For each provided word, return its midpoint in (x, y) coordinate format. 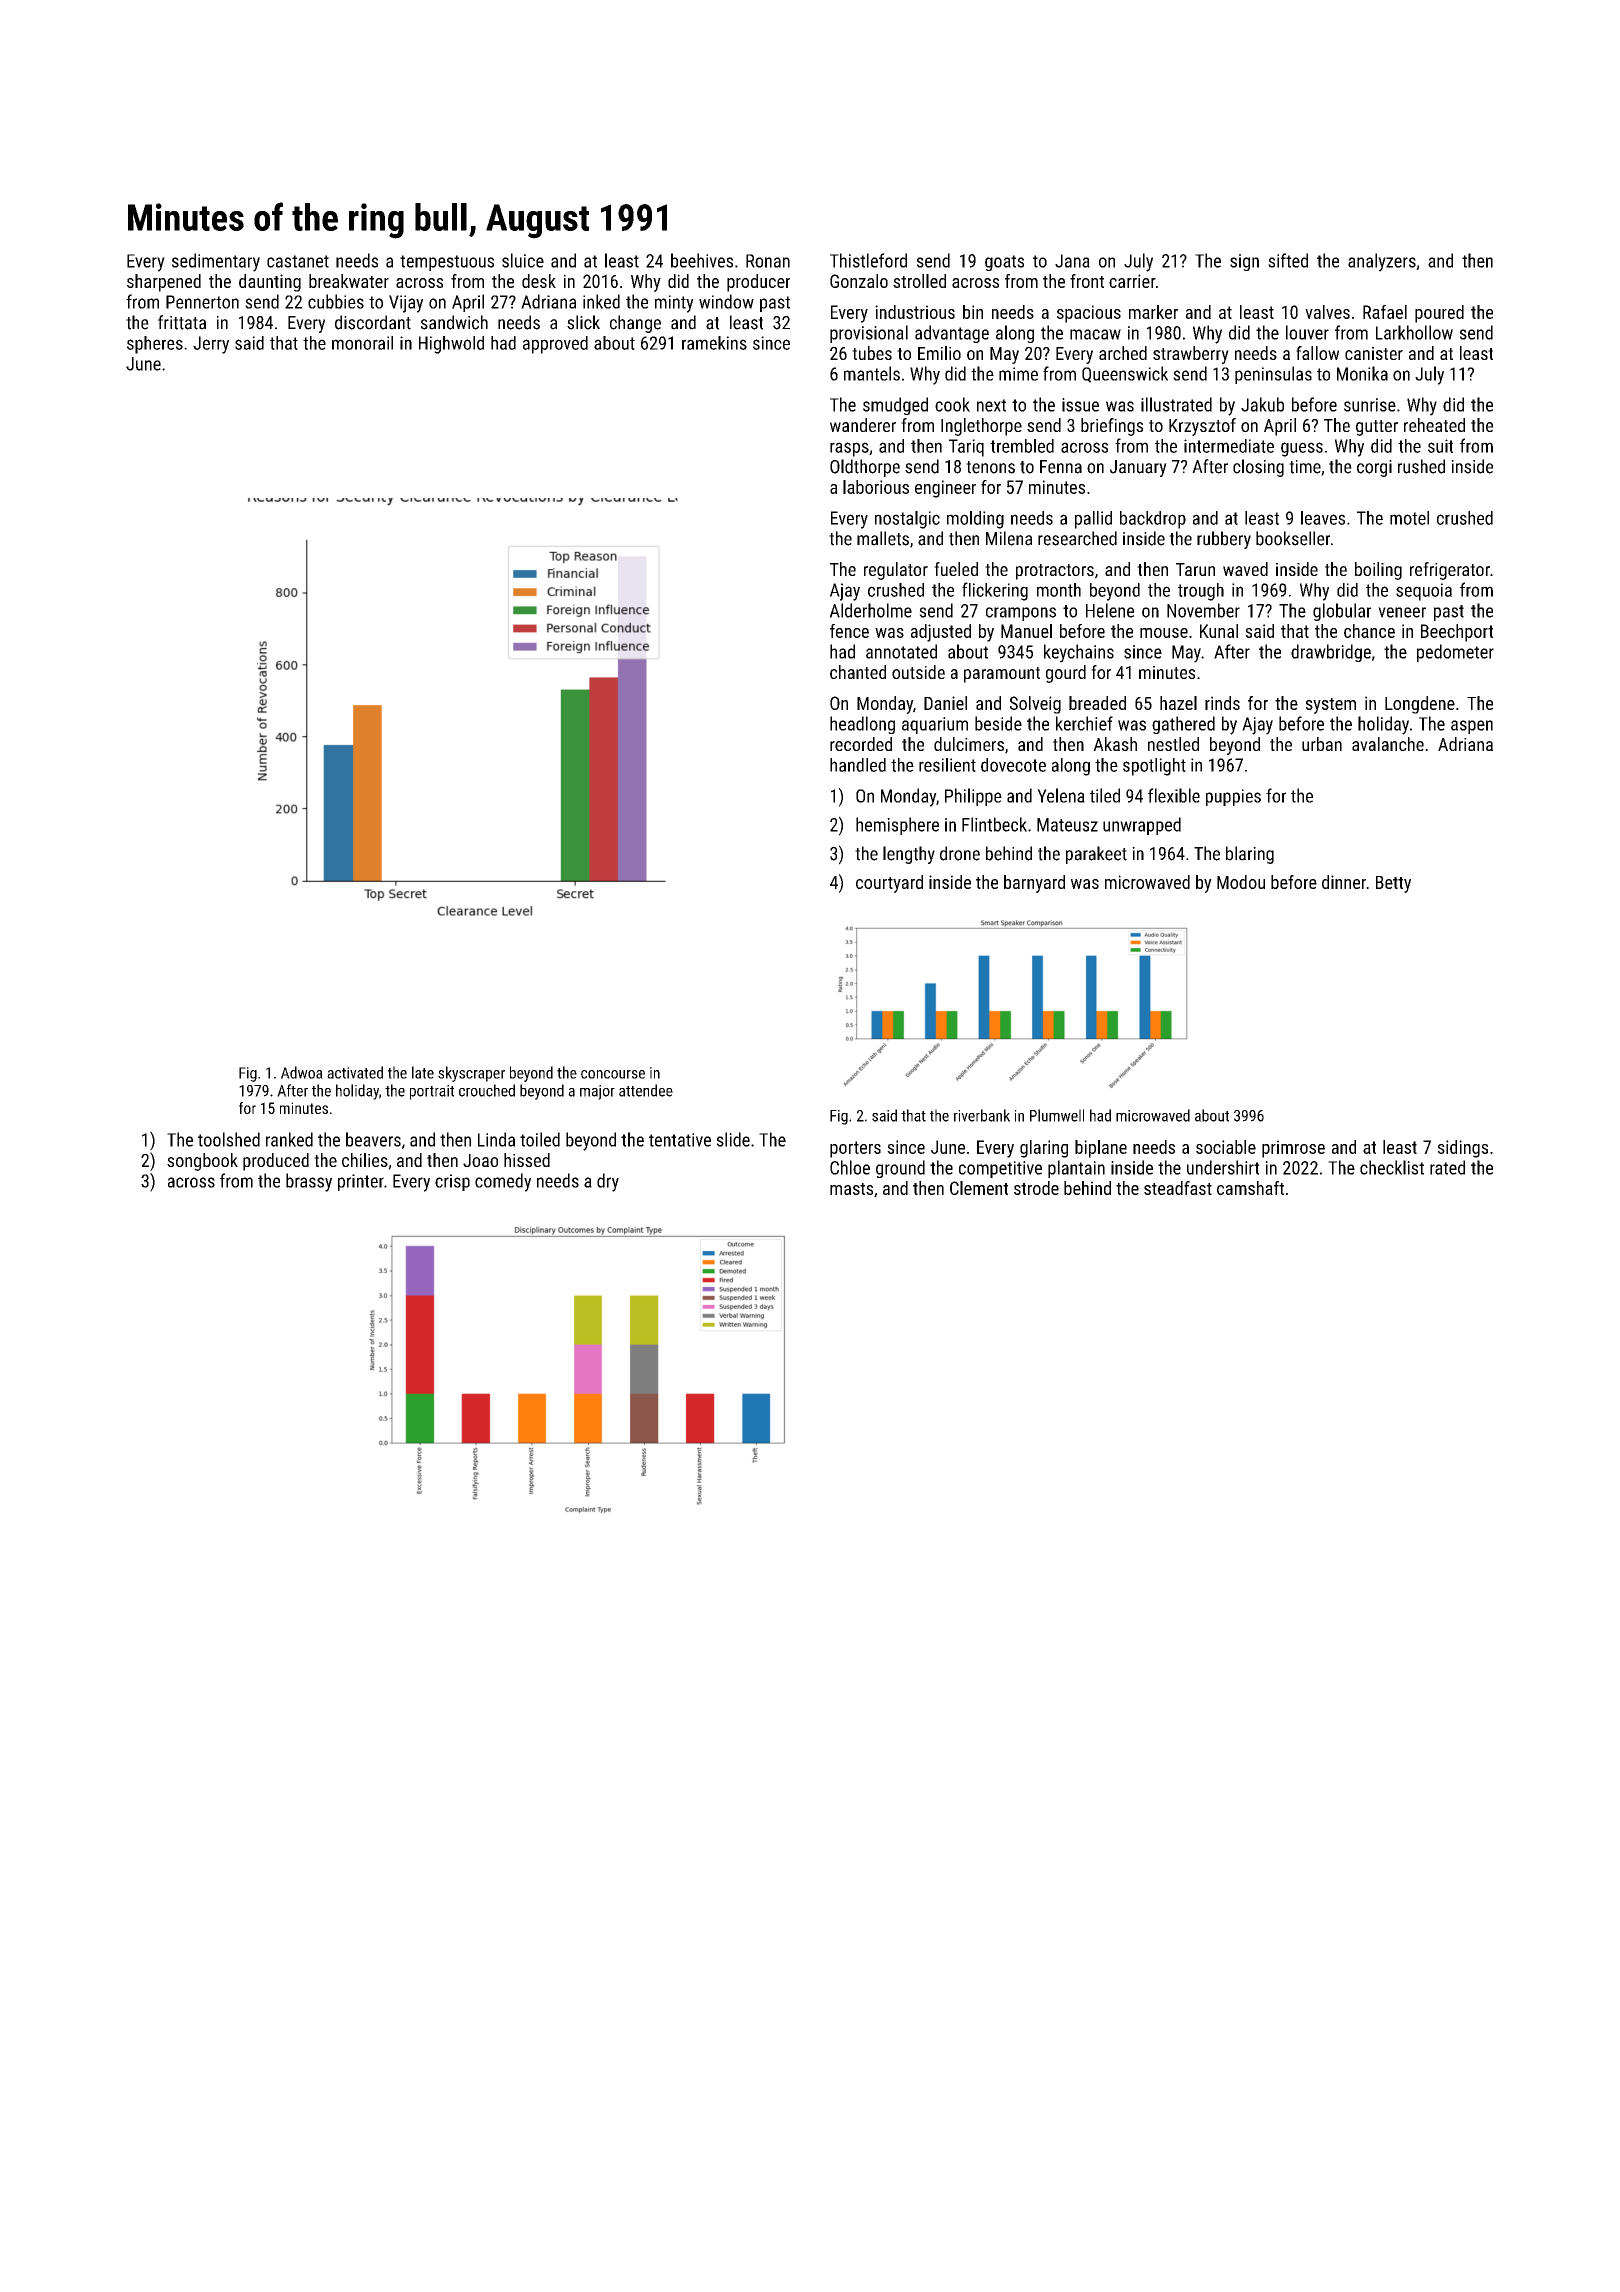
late (423, 1072)
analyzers (1382, 262)
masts (851, 1189)
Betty (1393, 884)
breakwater (349, 281)
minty (674, 304)
